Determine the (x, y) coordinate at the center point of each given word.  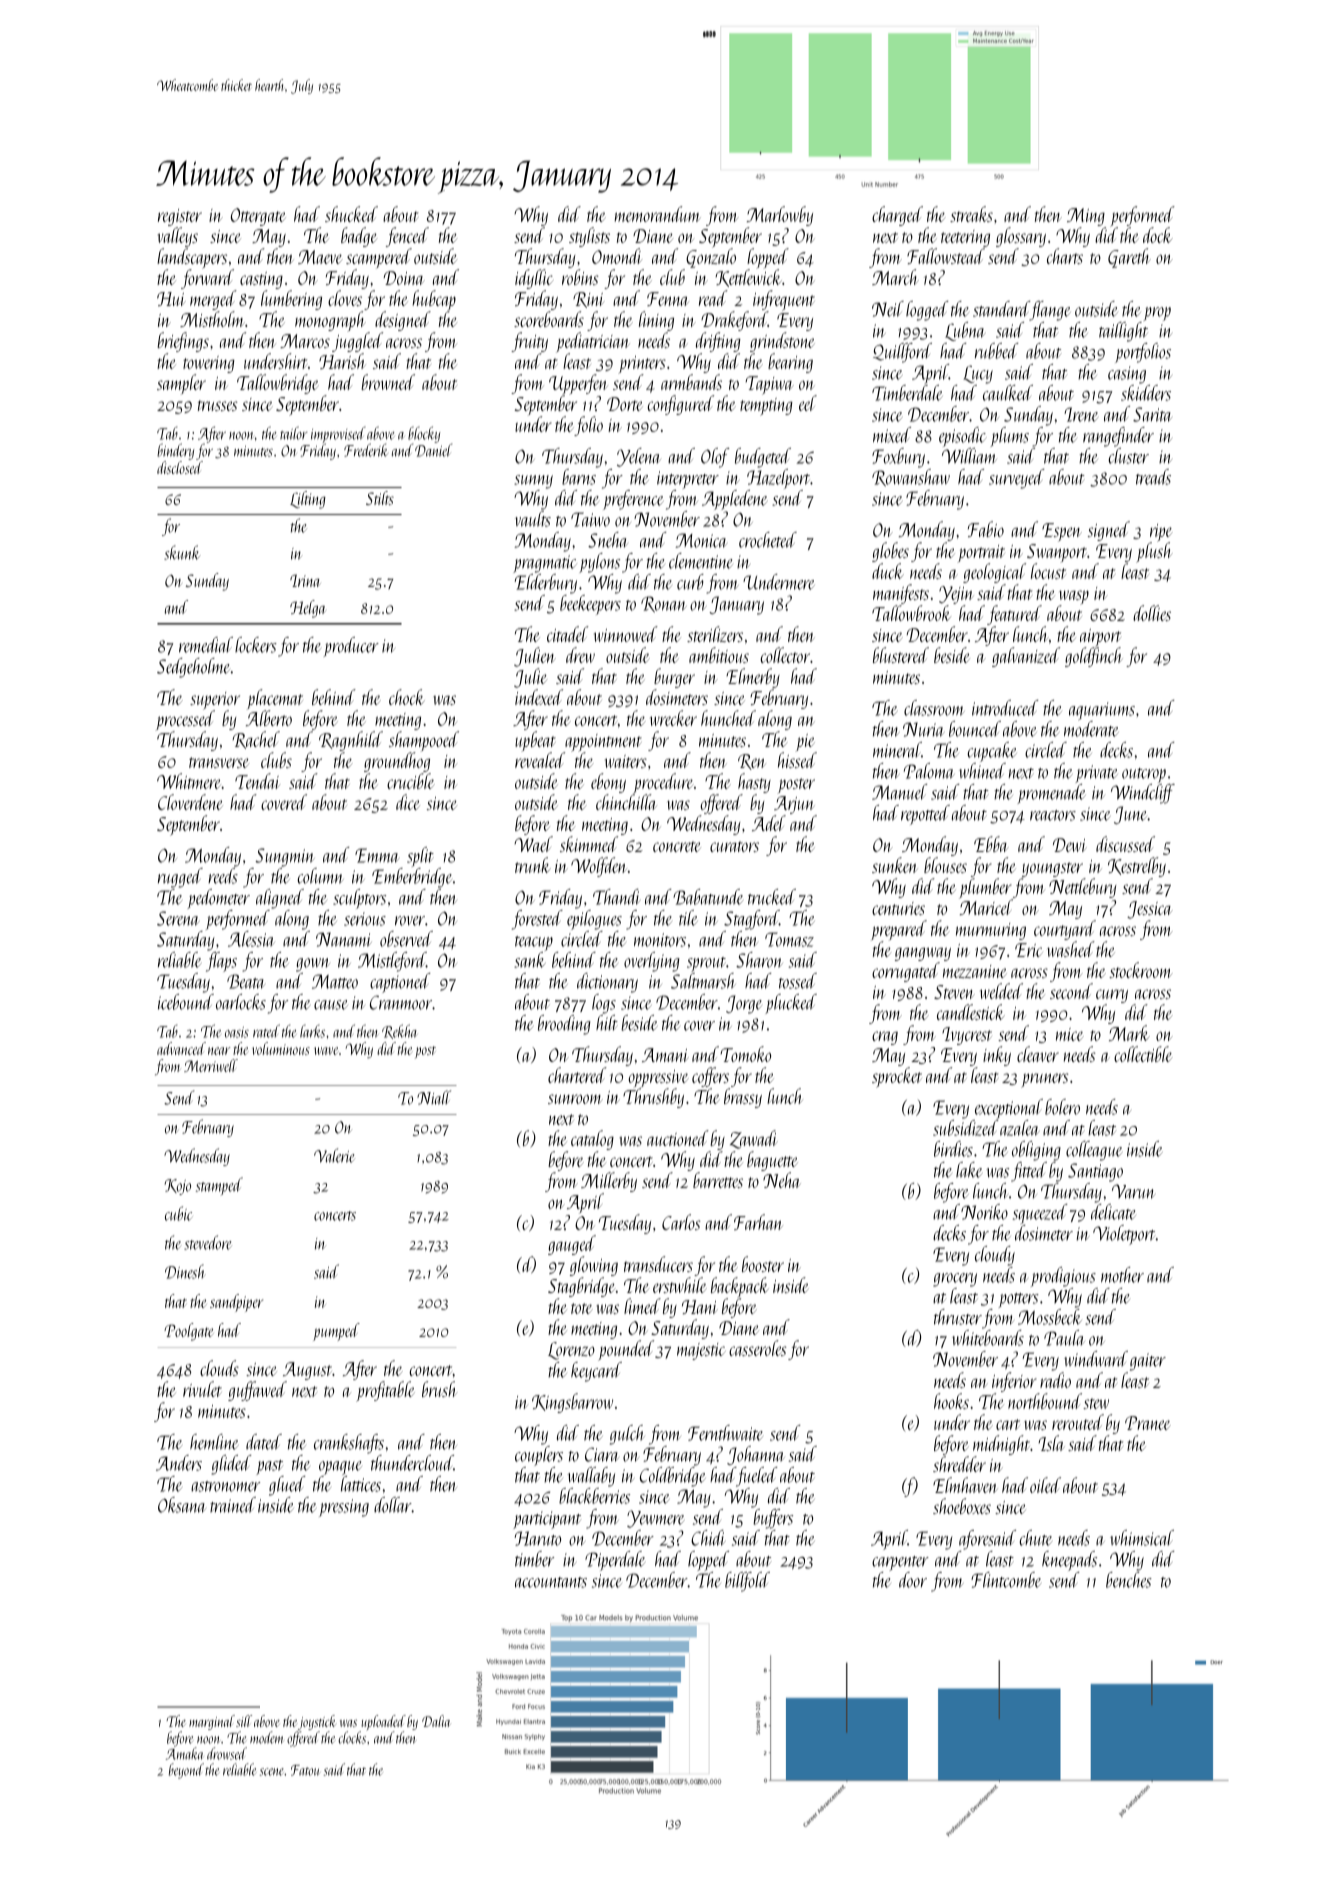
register (180, 217)
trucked (772, 897)
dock (1158, 235)
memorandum (657, 214)
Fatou (305, 1770)
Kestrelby (1137, 867)
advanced (181, 1048)
